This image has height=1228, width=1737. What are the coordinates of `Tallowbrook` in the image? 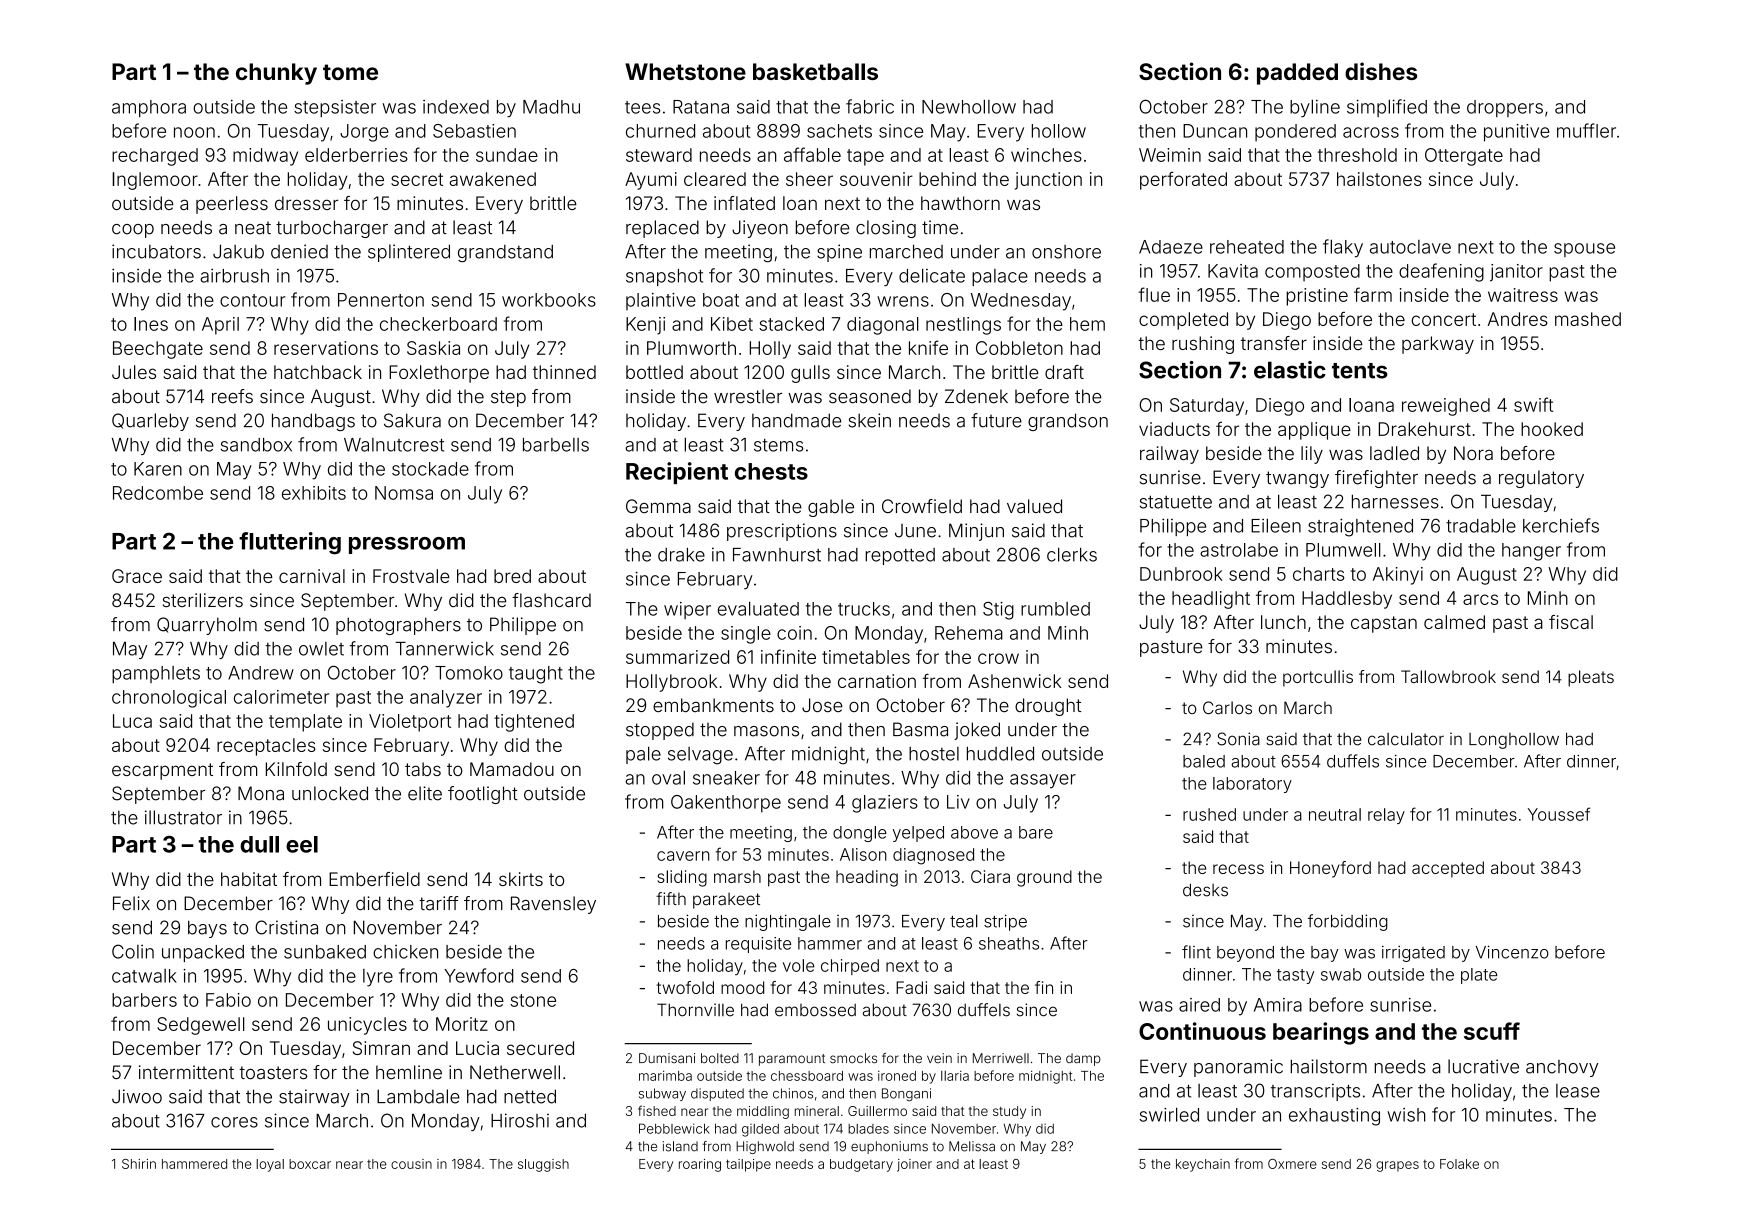 It's located at (1448, 676).
